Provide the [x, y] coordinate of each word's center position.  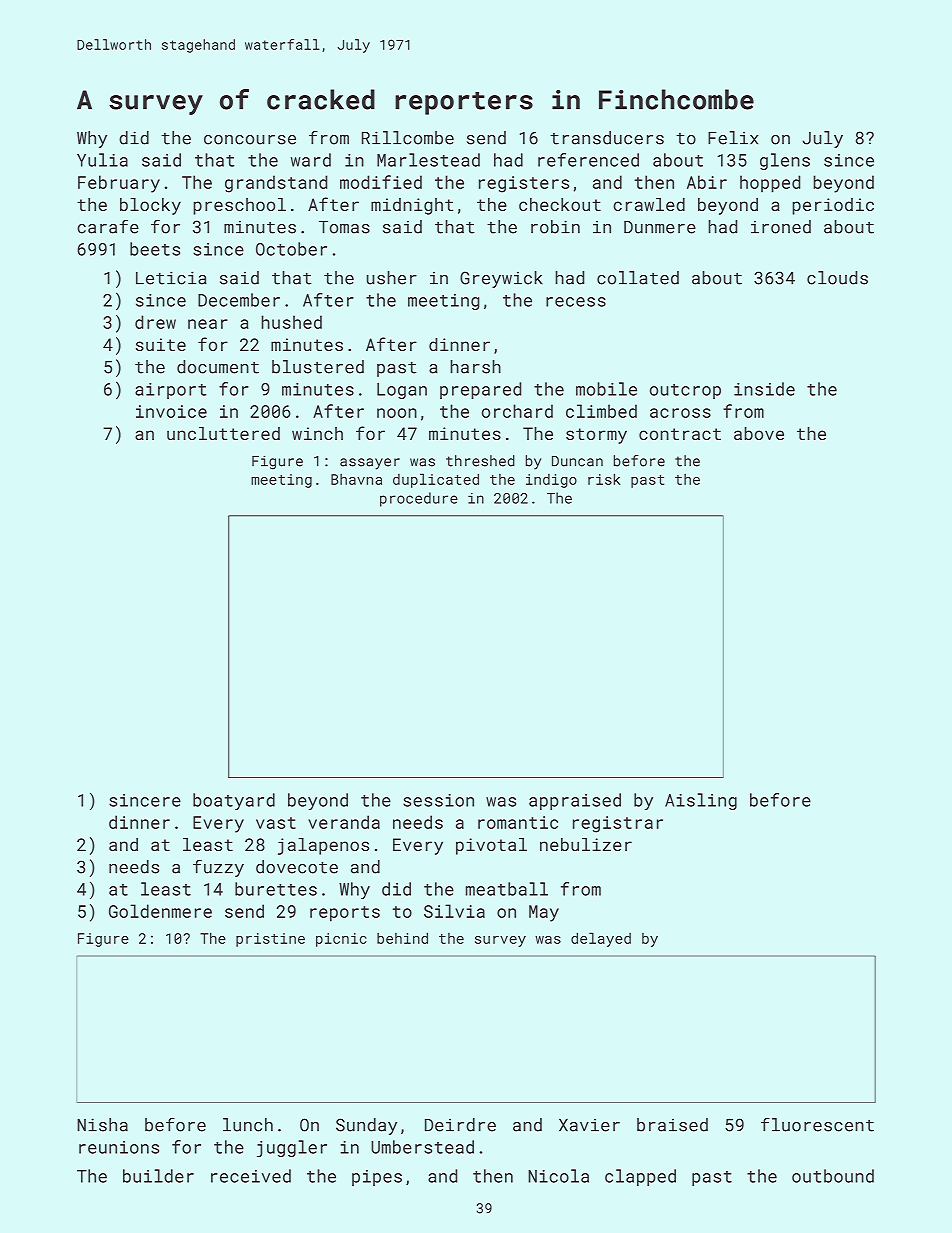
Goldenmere [160, 911]
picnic [341, 940]
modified [381, 182]
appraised [575, 801]
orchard [517, 411]
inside [764, 389]
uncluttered [223, 433]
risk [604, 479]
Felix [733, 138]
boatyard [234, 801]
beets [155, 249]
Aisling [701, 801]
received [251, 1176]
